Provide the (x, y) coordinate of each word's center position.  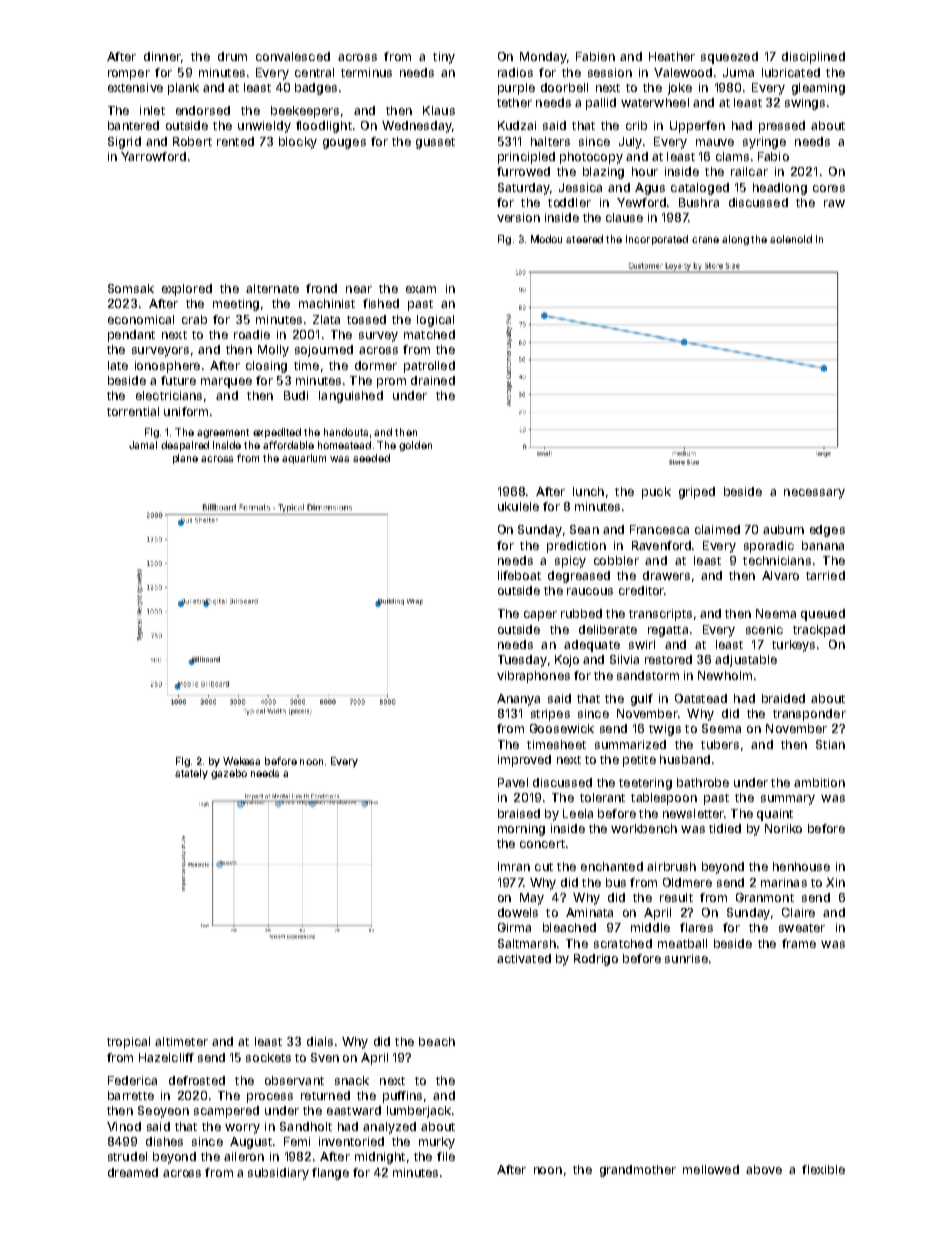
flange (330, 1174)
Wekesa (241, 761)
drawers (666, 575)
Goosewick (562, 728)
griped (697, 493)
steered (584, 239)
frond (321, 288)
